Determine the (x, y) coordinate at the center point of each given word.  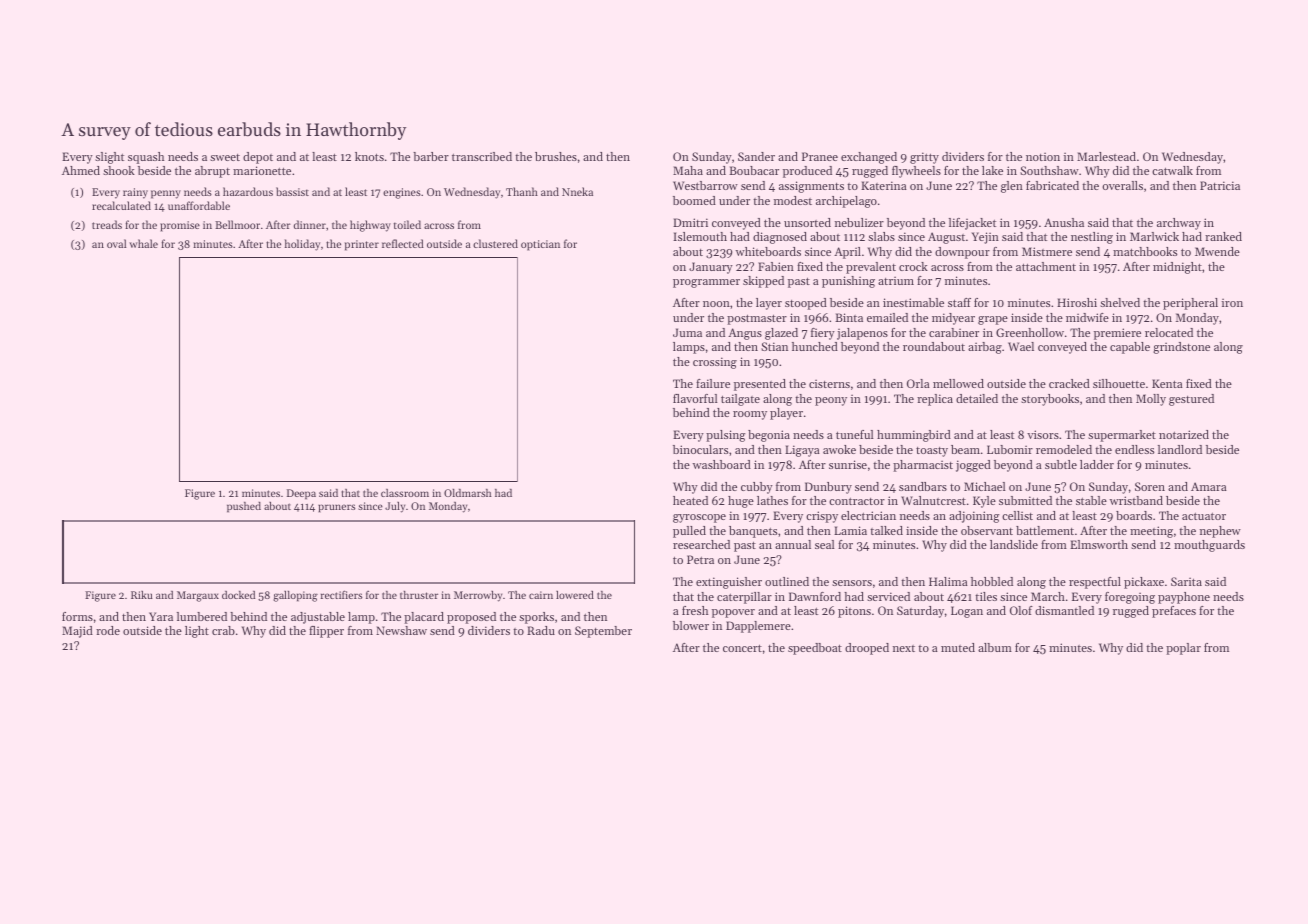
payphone (1184, 598)
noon (716, 304)
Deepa (301, 494)
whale (143, 243)
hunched (815, 346)
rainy (135, 193)
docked (238, 595)
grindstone (1181, 348)
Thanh (522, 191)
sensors (852, 583)
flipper (326, 632)
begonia (769, 436)
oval (116, 243)
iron (1232, 302)
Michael (985, 486)
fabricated (1052, 185)
